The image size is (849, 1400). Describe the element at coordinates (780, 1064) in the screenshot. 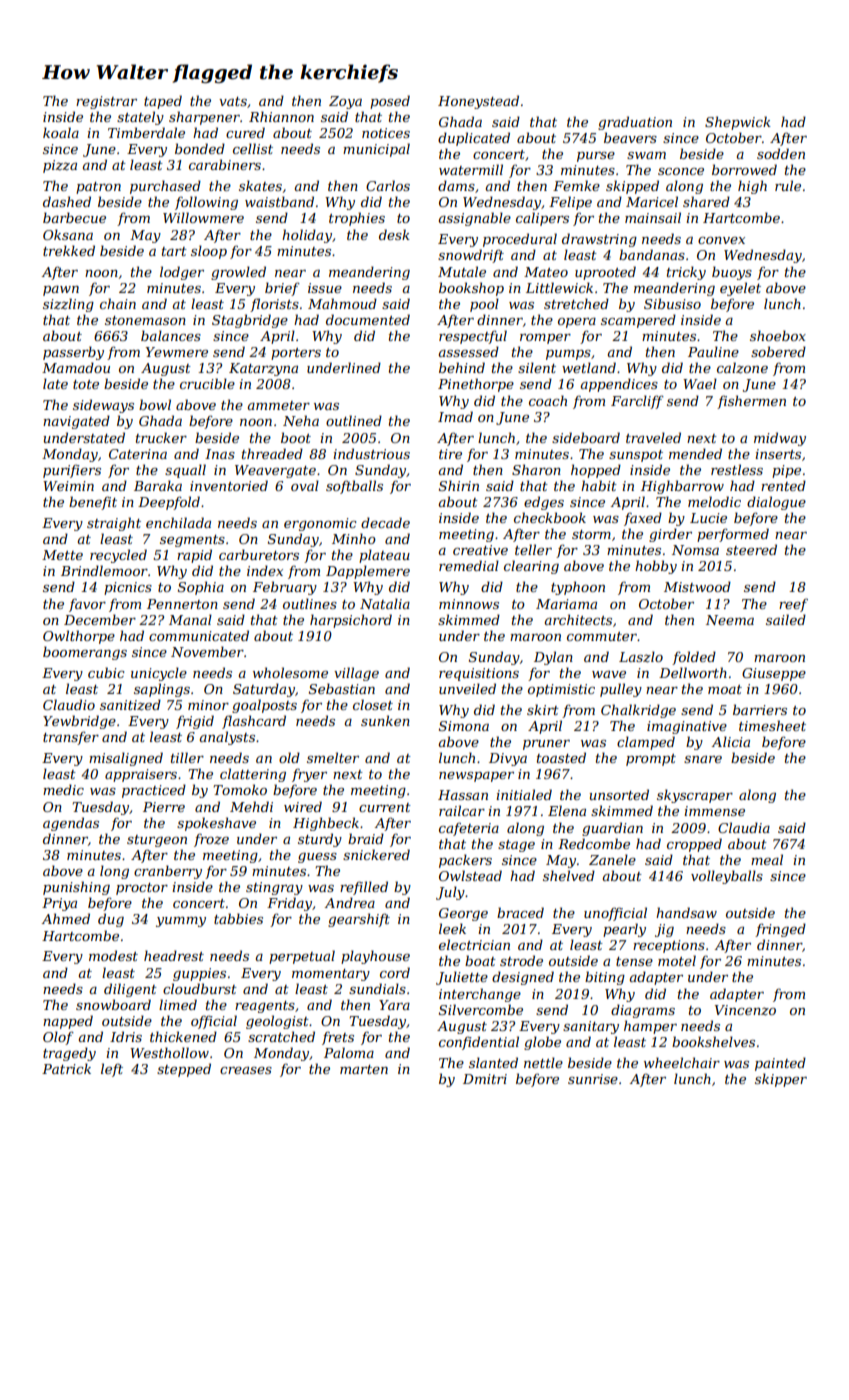

I see `painted` at that location.
